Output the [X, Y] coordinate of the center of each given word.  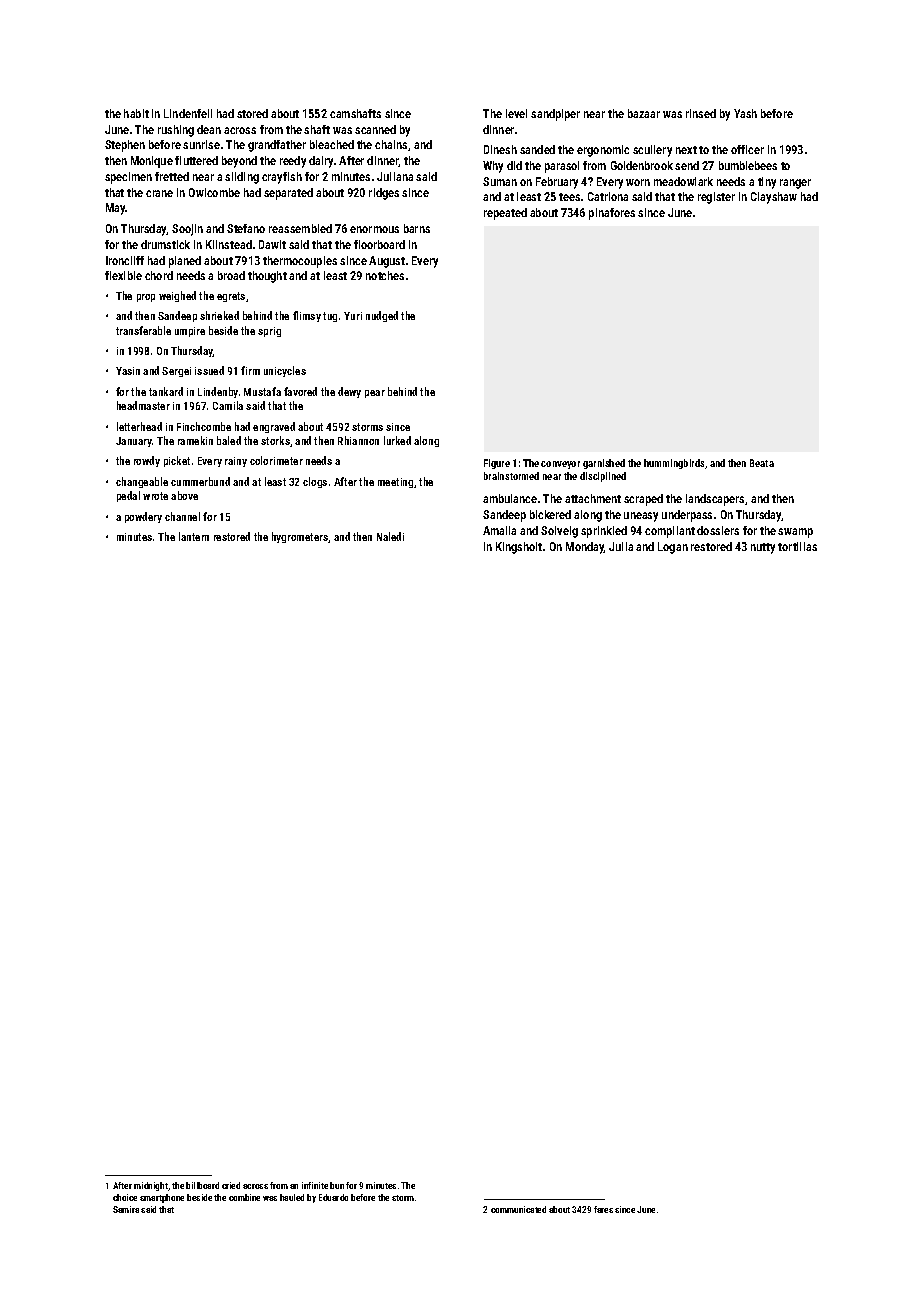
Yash [745, 113]
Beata [762, 463]
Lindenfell [188, 113]
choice [125, 1197]
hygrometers [300, 537]
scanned [375, 129]
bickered [550, 514]
